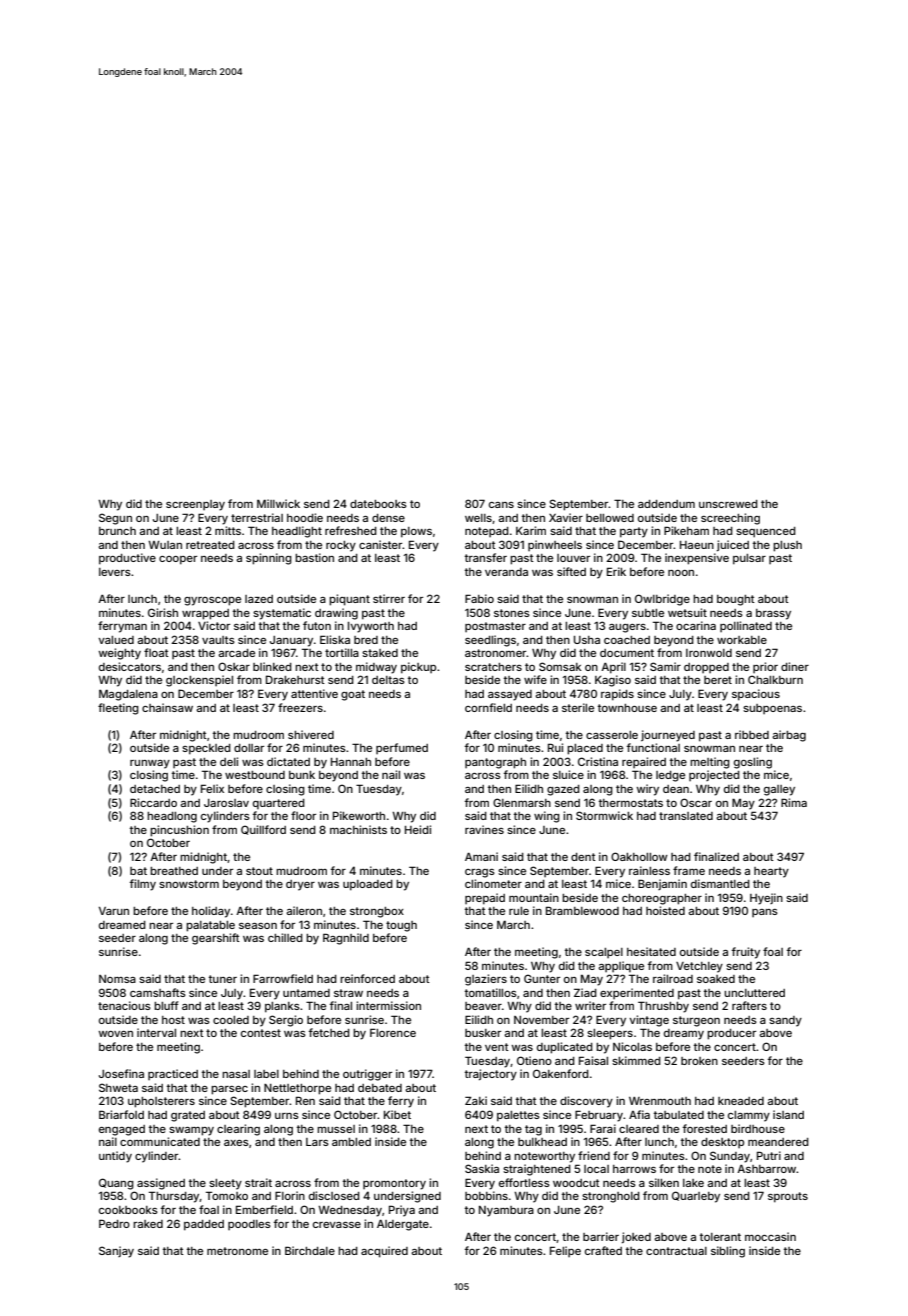  What do you see at coordinates (153, 802) in the image?
I see `Riccardo` at bounding box center [153, 802].
